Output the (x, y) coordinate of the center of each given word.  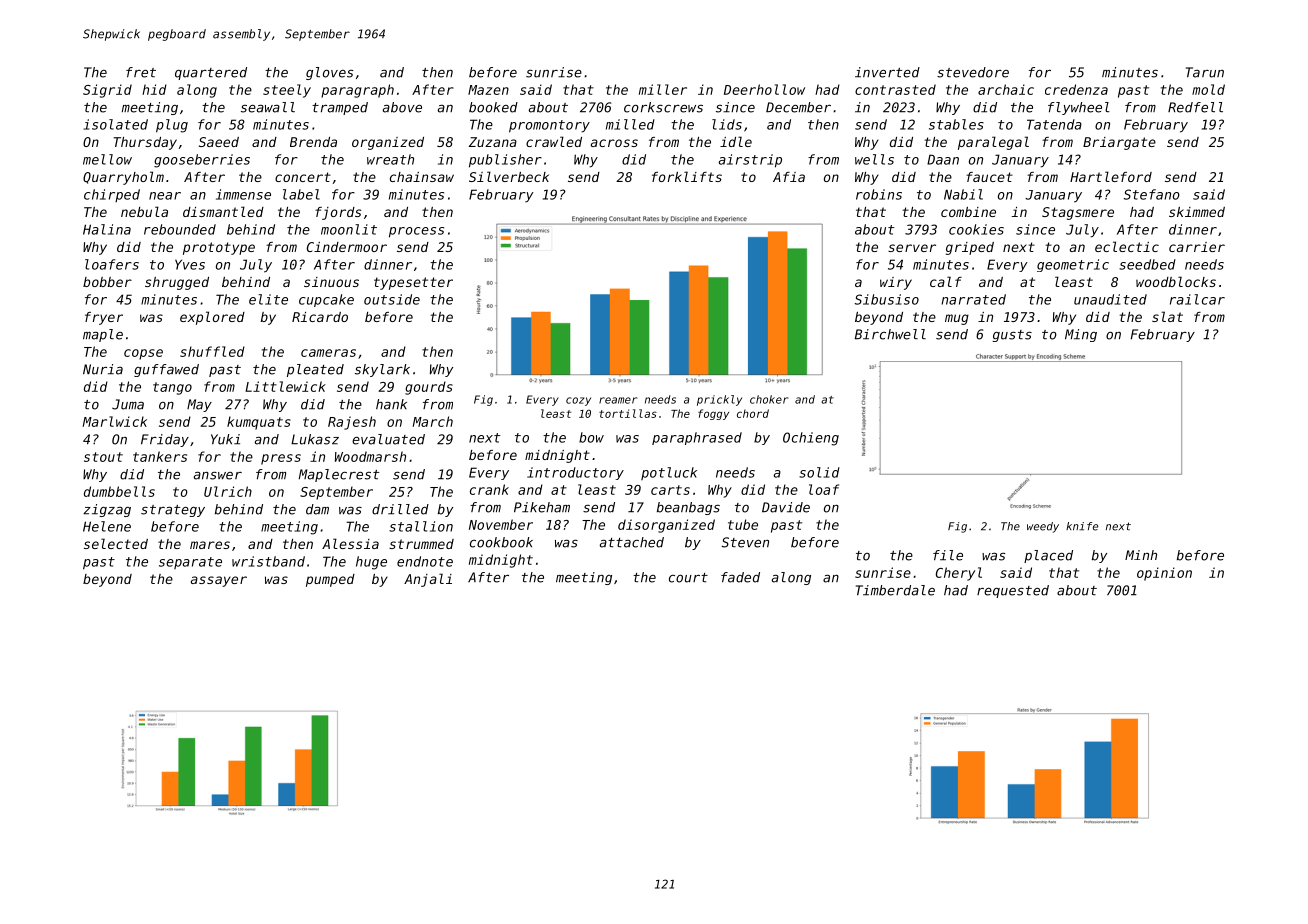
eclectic (1127, 246)
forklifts (687, 176)
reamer (618, 400)
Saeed (219, 142)
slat (1167, 316)
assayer (219, 581)
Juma (128, 404)
